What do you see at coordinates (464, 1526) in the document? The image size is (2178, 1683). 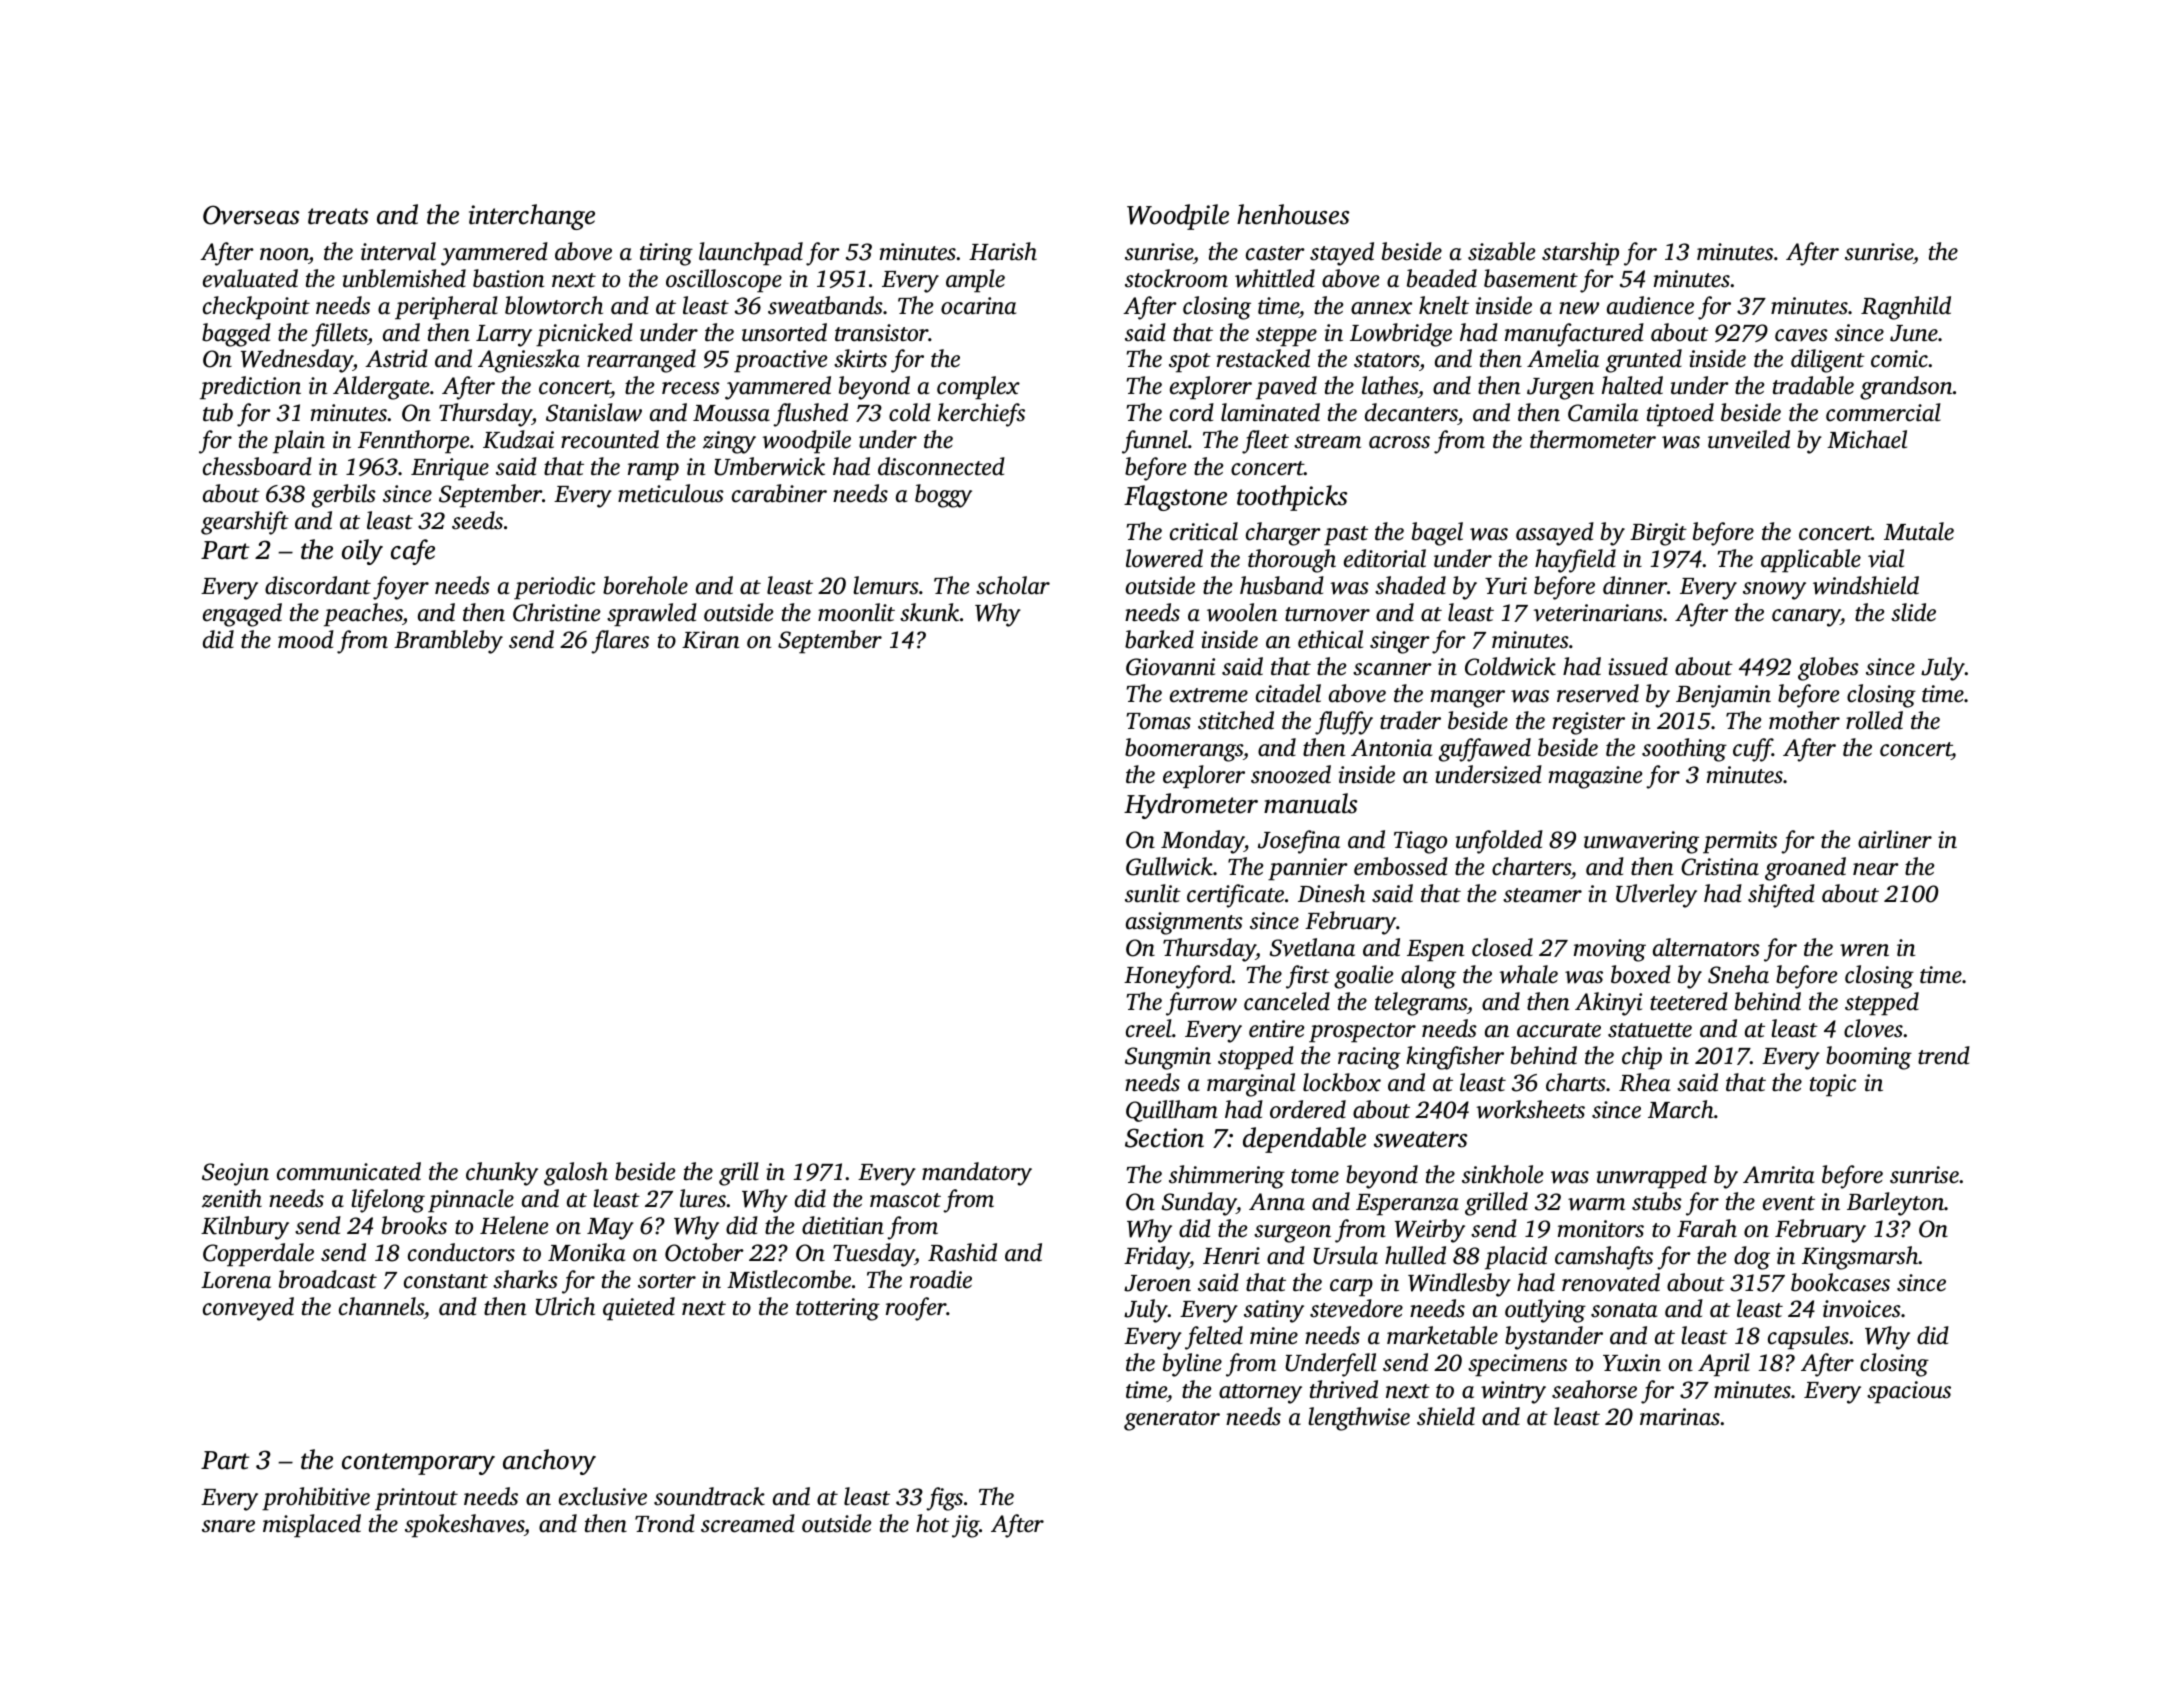 I see `spokeshaves` at bounding box center [464, 1526].
